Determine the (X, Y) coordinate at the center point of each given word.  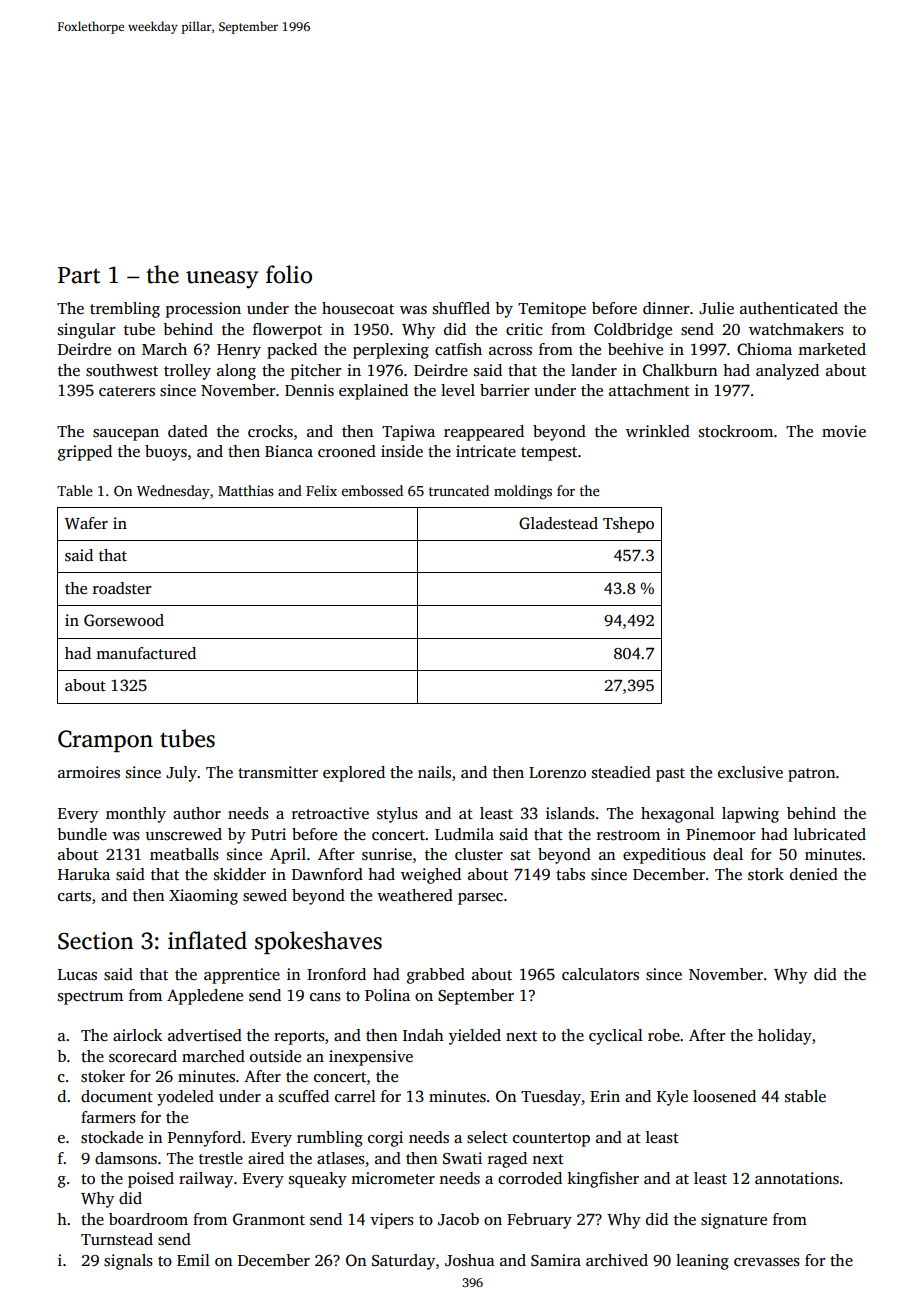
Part (79, 275)
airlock (137, 1035)
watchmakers (796, 329)
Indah (423, 1035)
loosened (724, 1096)
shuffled (461, 308)
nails (434, 772)
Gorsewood (124, 620)
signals (128, 1262)
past (670, 775)
